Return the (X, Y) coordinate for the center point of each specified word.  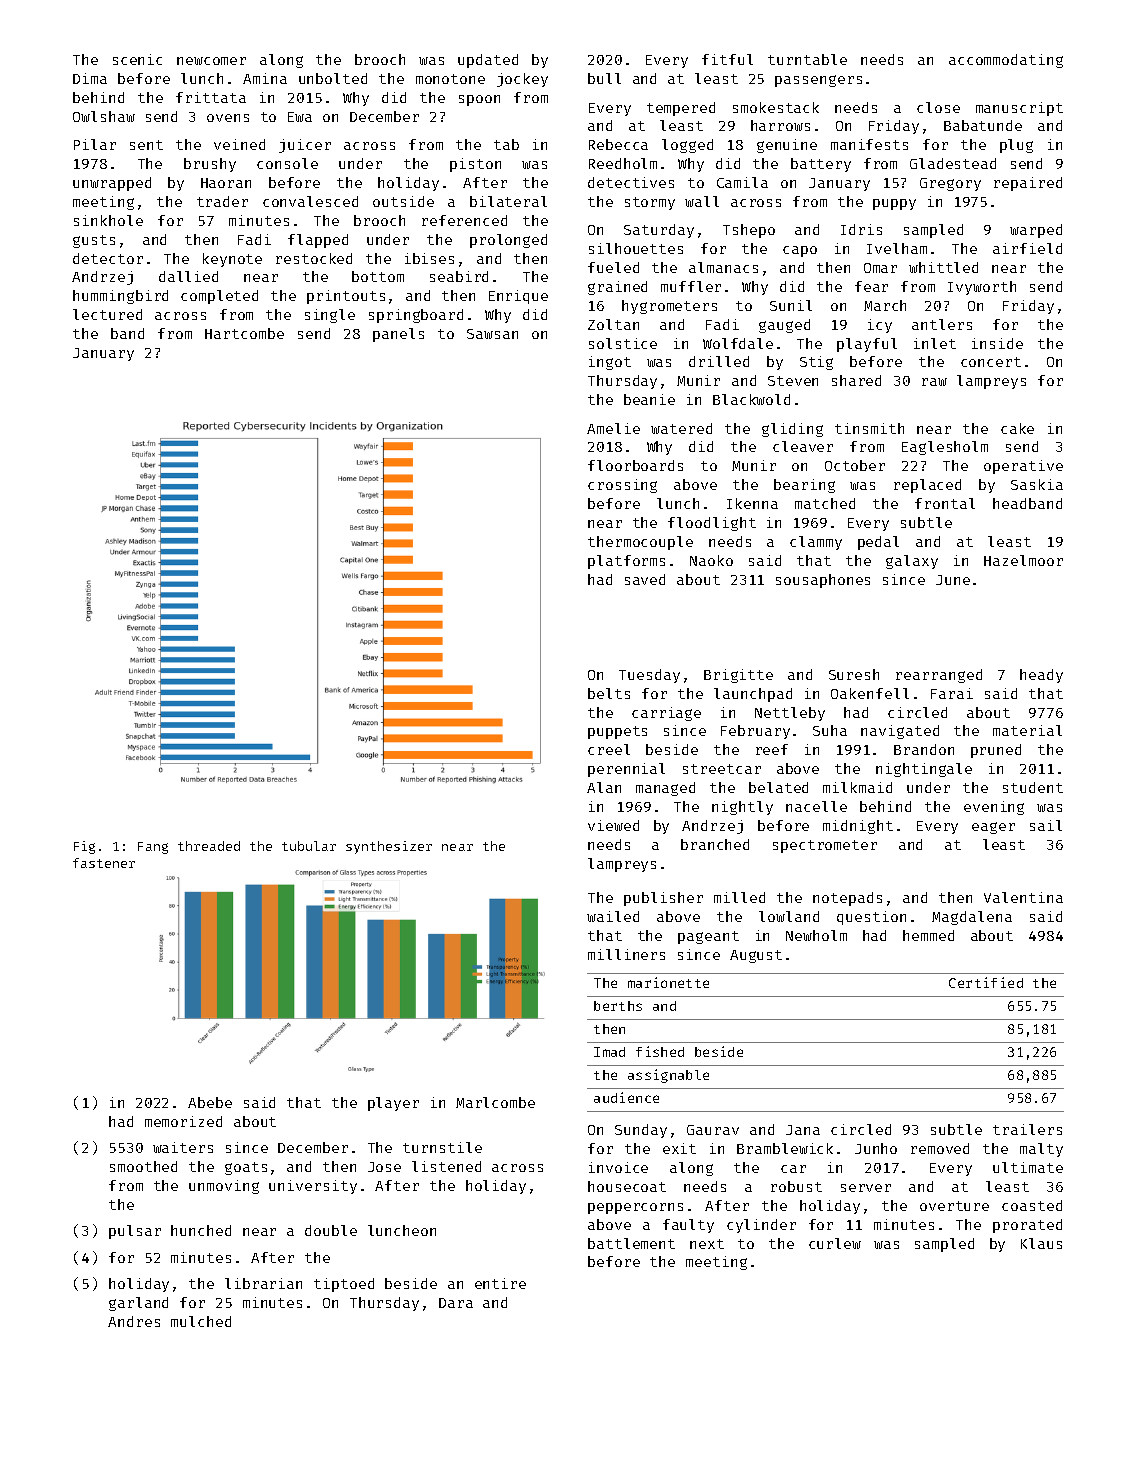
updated (488, 61)
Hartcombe (244, 333)
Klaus (1041, 1243)
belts (609, 693)
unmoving (224, 1187)
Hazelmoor (1023, 560)
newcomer (211, 61)
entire (500, 1283)
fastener (104, 863)
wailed (613, 916)
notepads (847, 899)
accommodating (1006, 61)
